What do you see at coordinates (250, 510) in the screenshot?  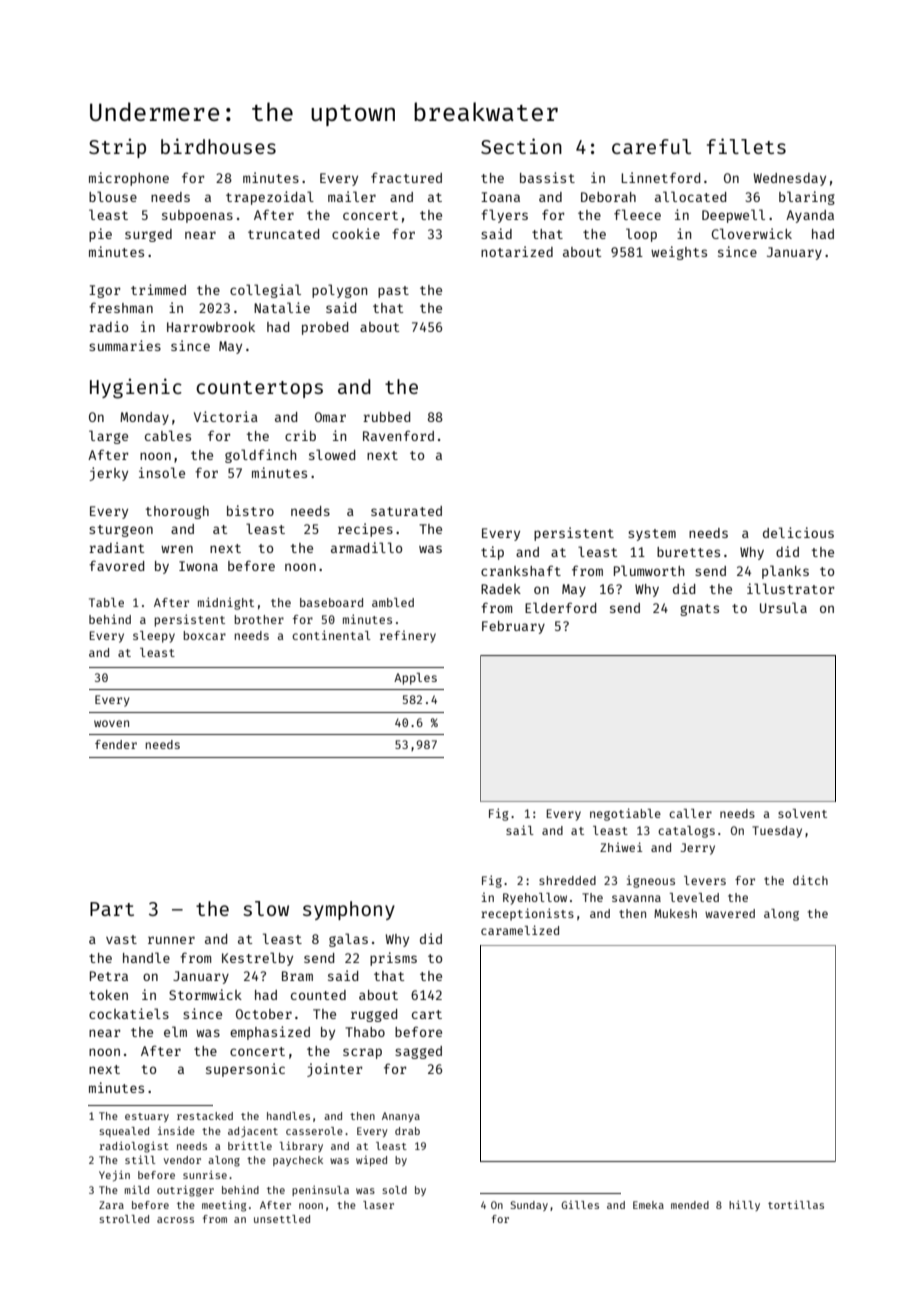 I see `bistro` at bounding box center [250, 510].
